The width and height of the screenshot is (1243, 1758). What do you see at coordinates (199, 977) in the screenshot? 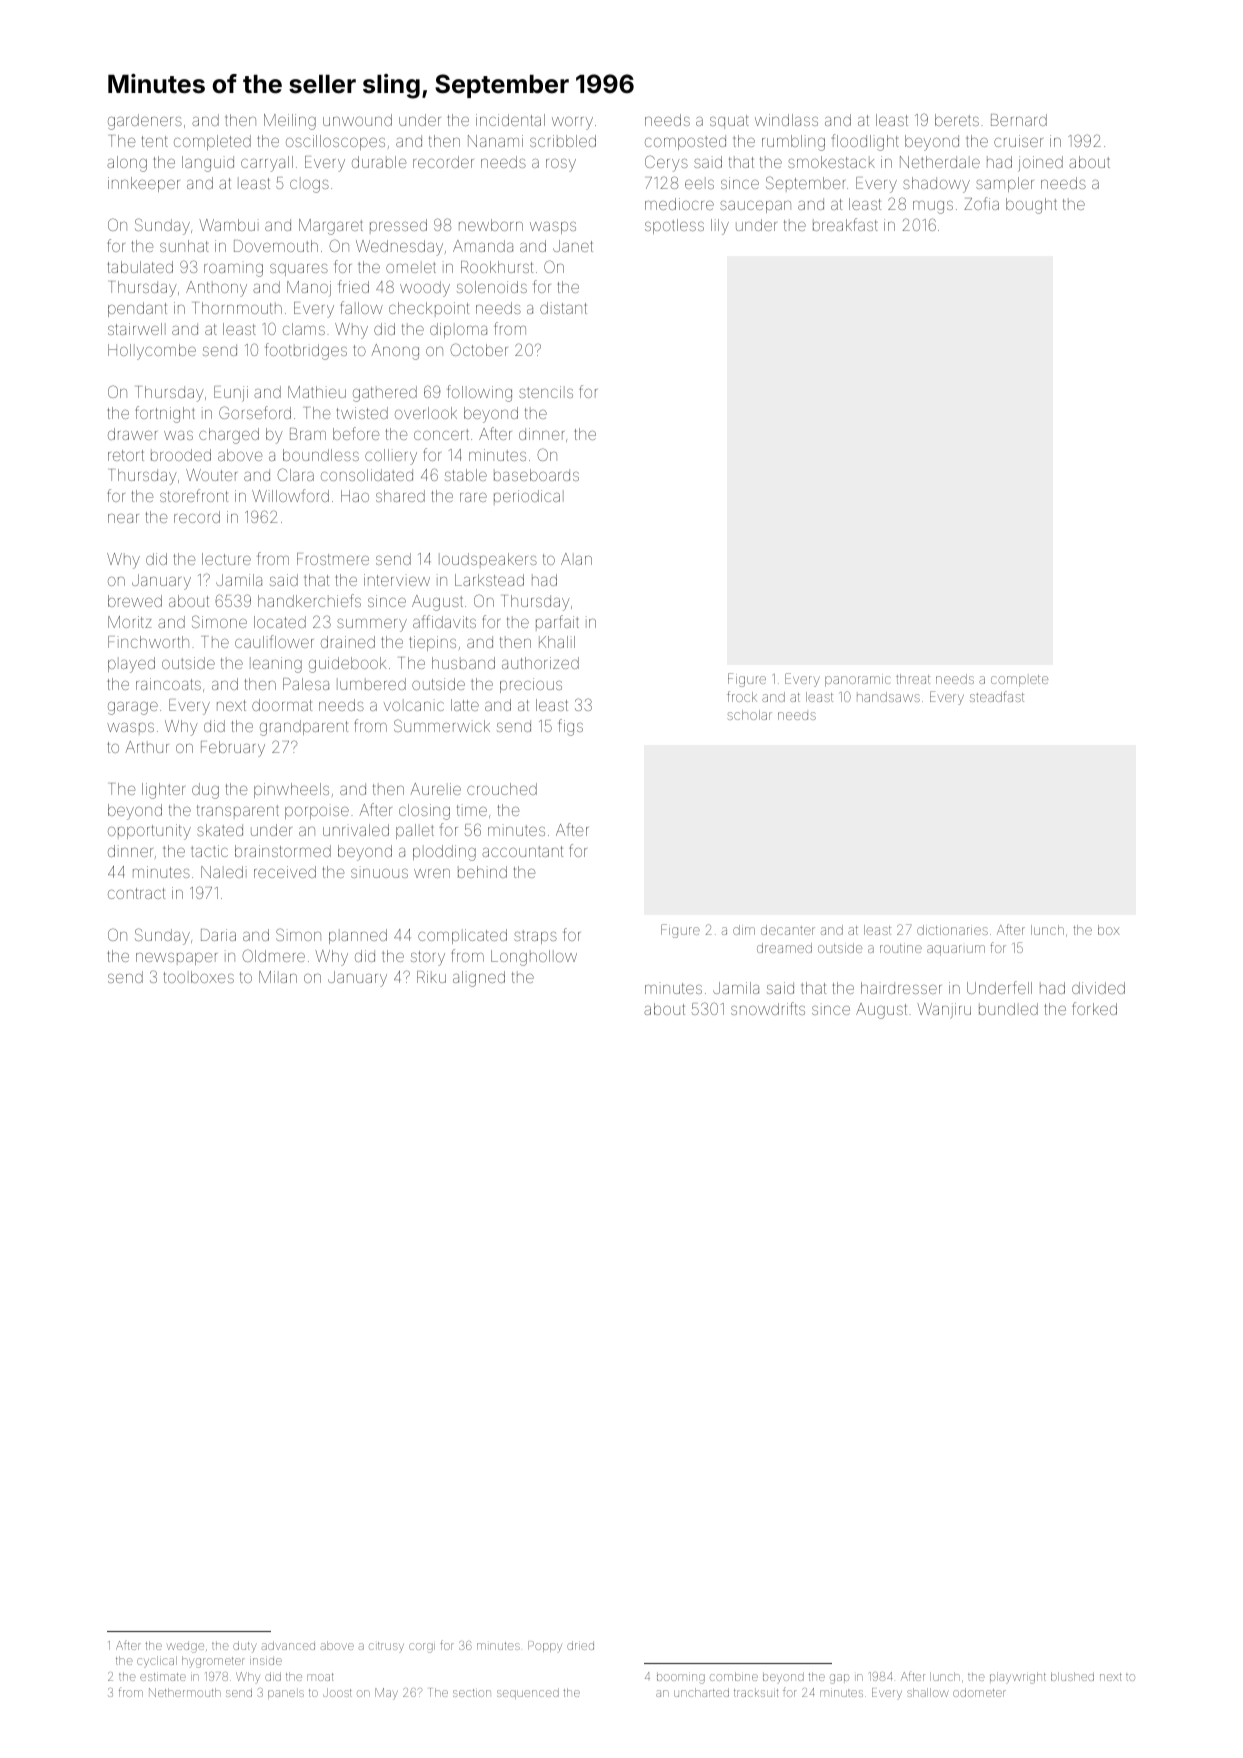
I see `toolboxes` at bounding box center [199, 977].
